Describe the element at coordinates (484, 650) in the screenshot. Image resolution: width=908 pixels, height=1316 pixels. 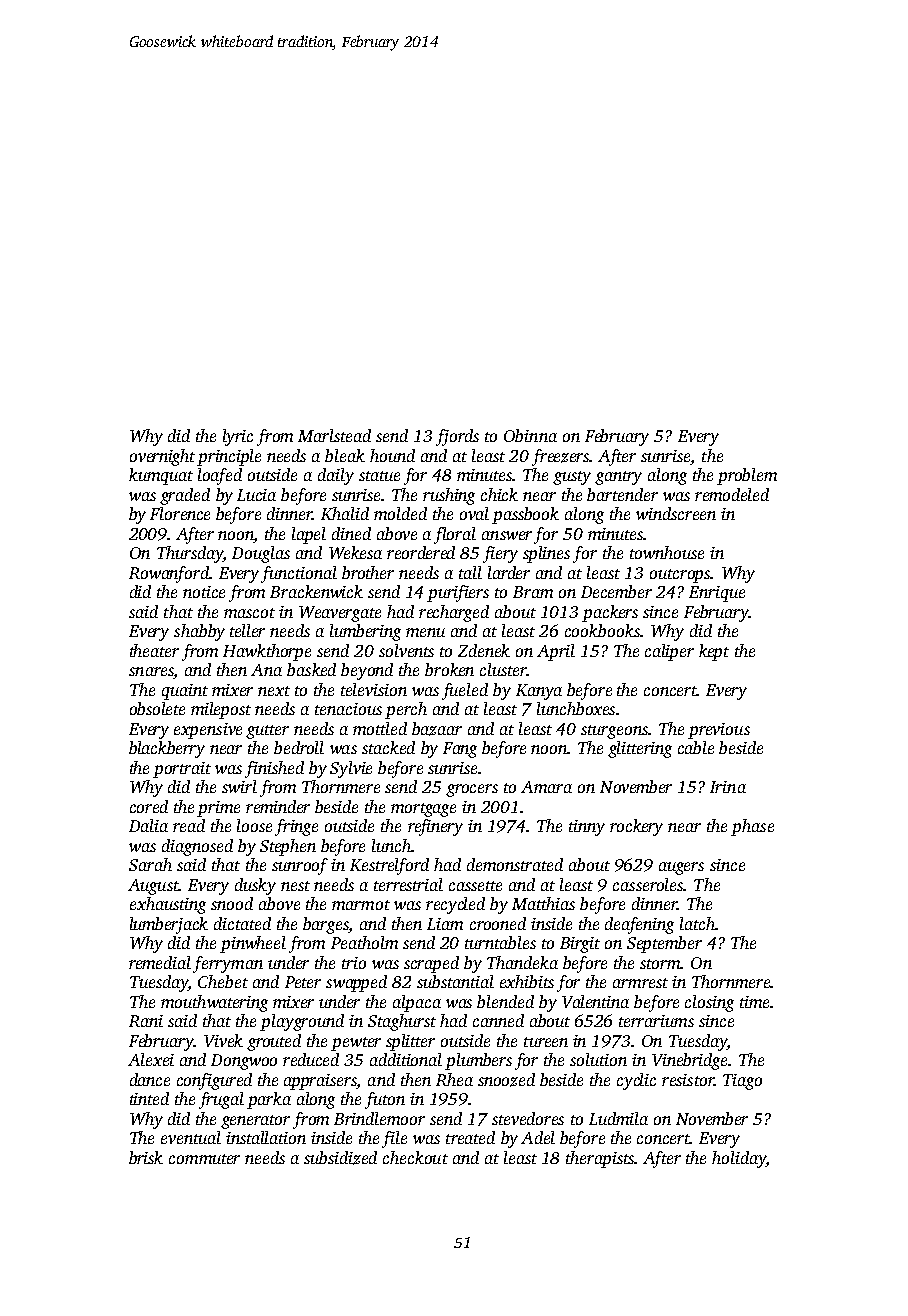
I see `Zdenek` at that location.
